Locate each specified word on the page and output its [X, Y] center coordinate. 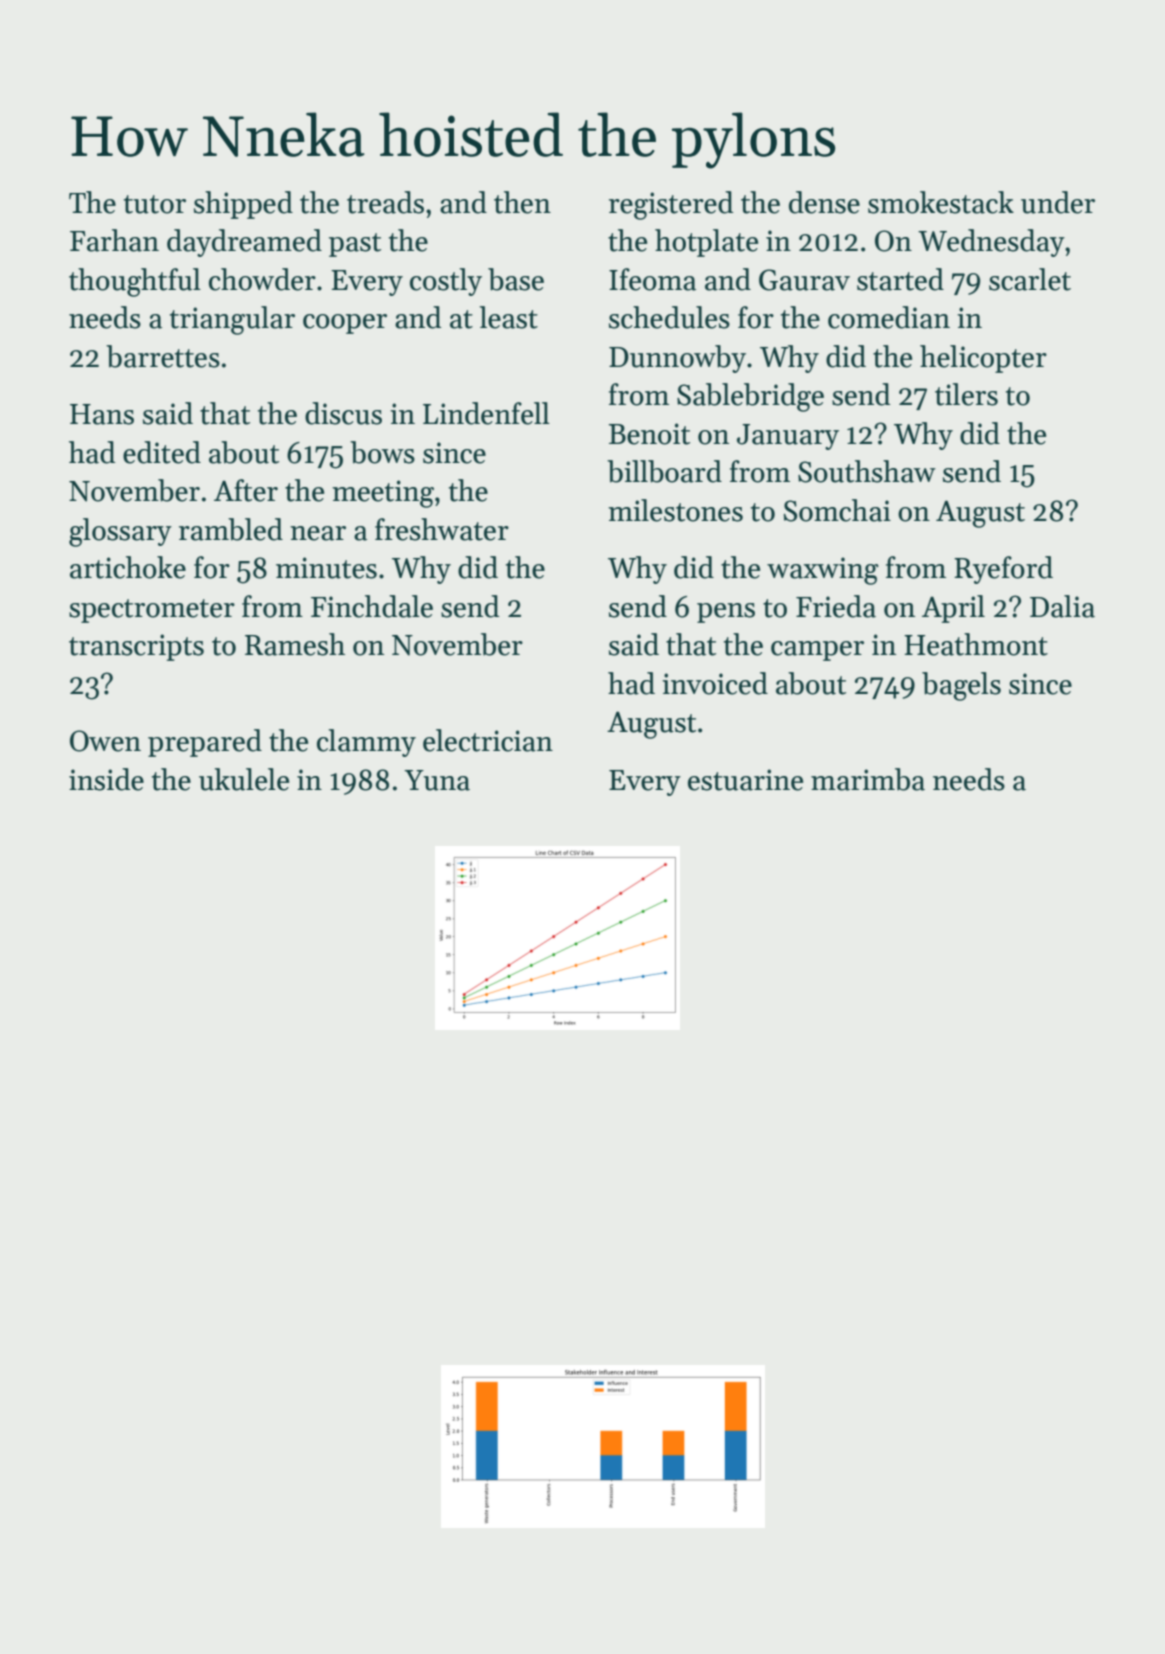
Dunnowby [677, 359]
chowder [262, 279]
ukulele [244, 779]
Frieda [836, 606]
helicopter [983, 359]
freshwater [442, 529]
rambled [231, 529]
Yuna [437, 780]
